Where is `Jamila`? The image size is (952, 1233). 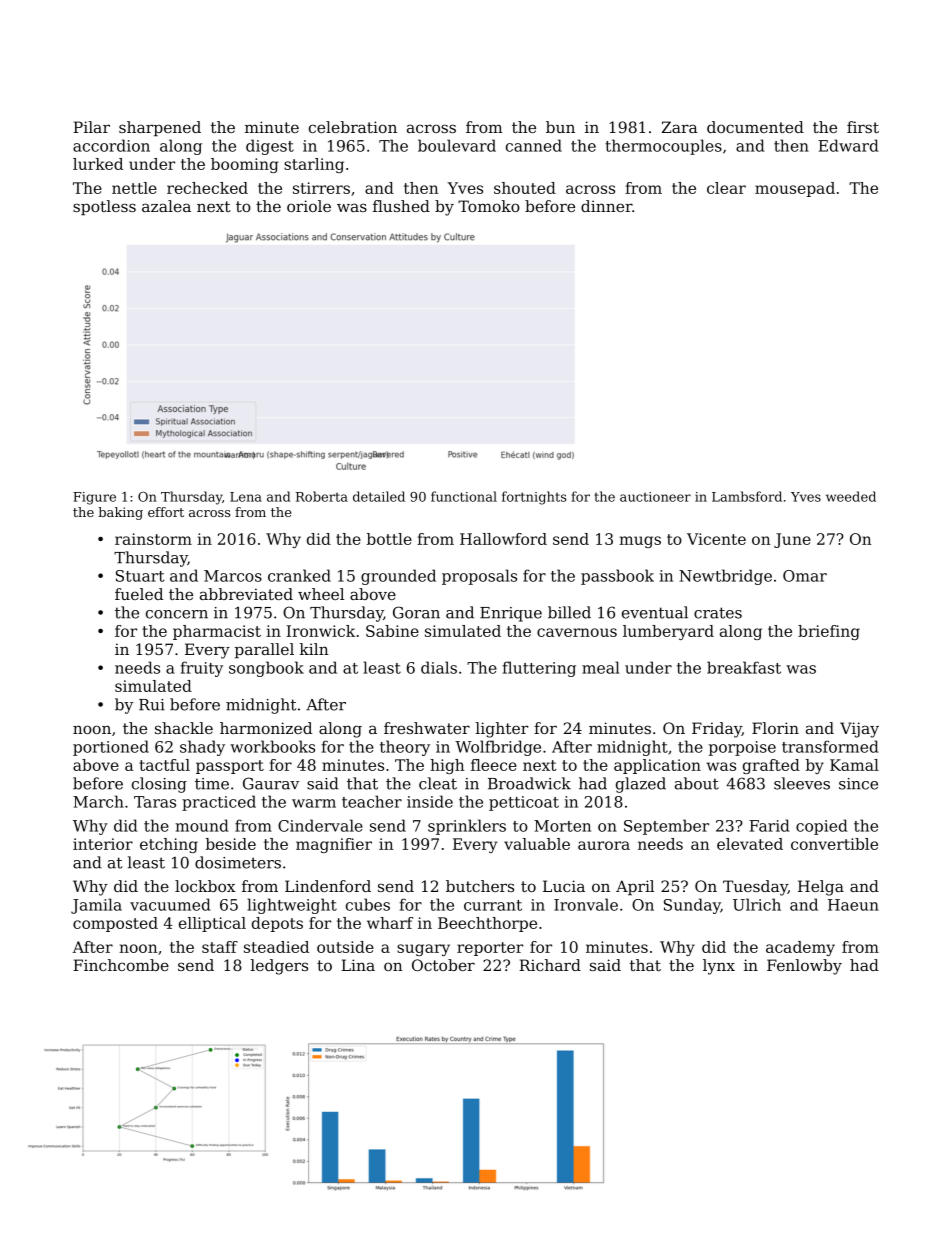 Jamila is located at coordinates (96, 906).
